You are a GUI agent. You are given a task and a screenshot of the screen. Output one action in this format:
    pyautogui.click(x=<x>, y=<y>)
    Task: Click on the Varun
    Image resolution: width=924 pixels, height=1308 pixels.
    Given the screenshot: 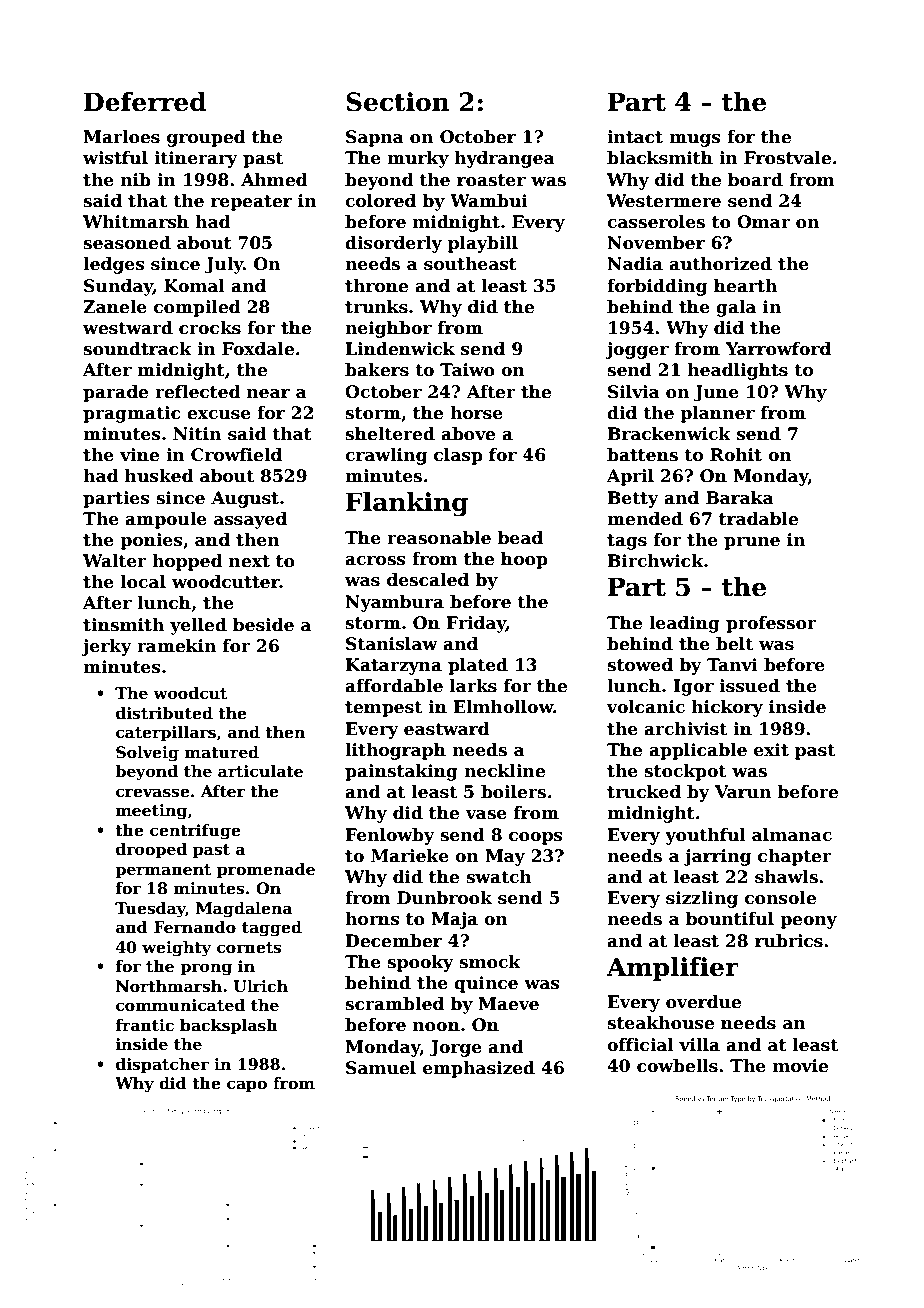 What is the action you would take?
    pyautogui.click(x=743, y=792)
